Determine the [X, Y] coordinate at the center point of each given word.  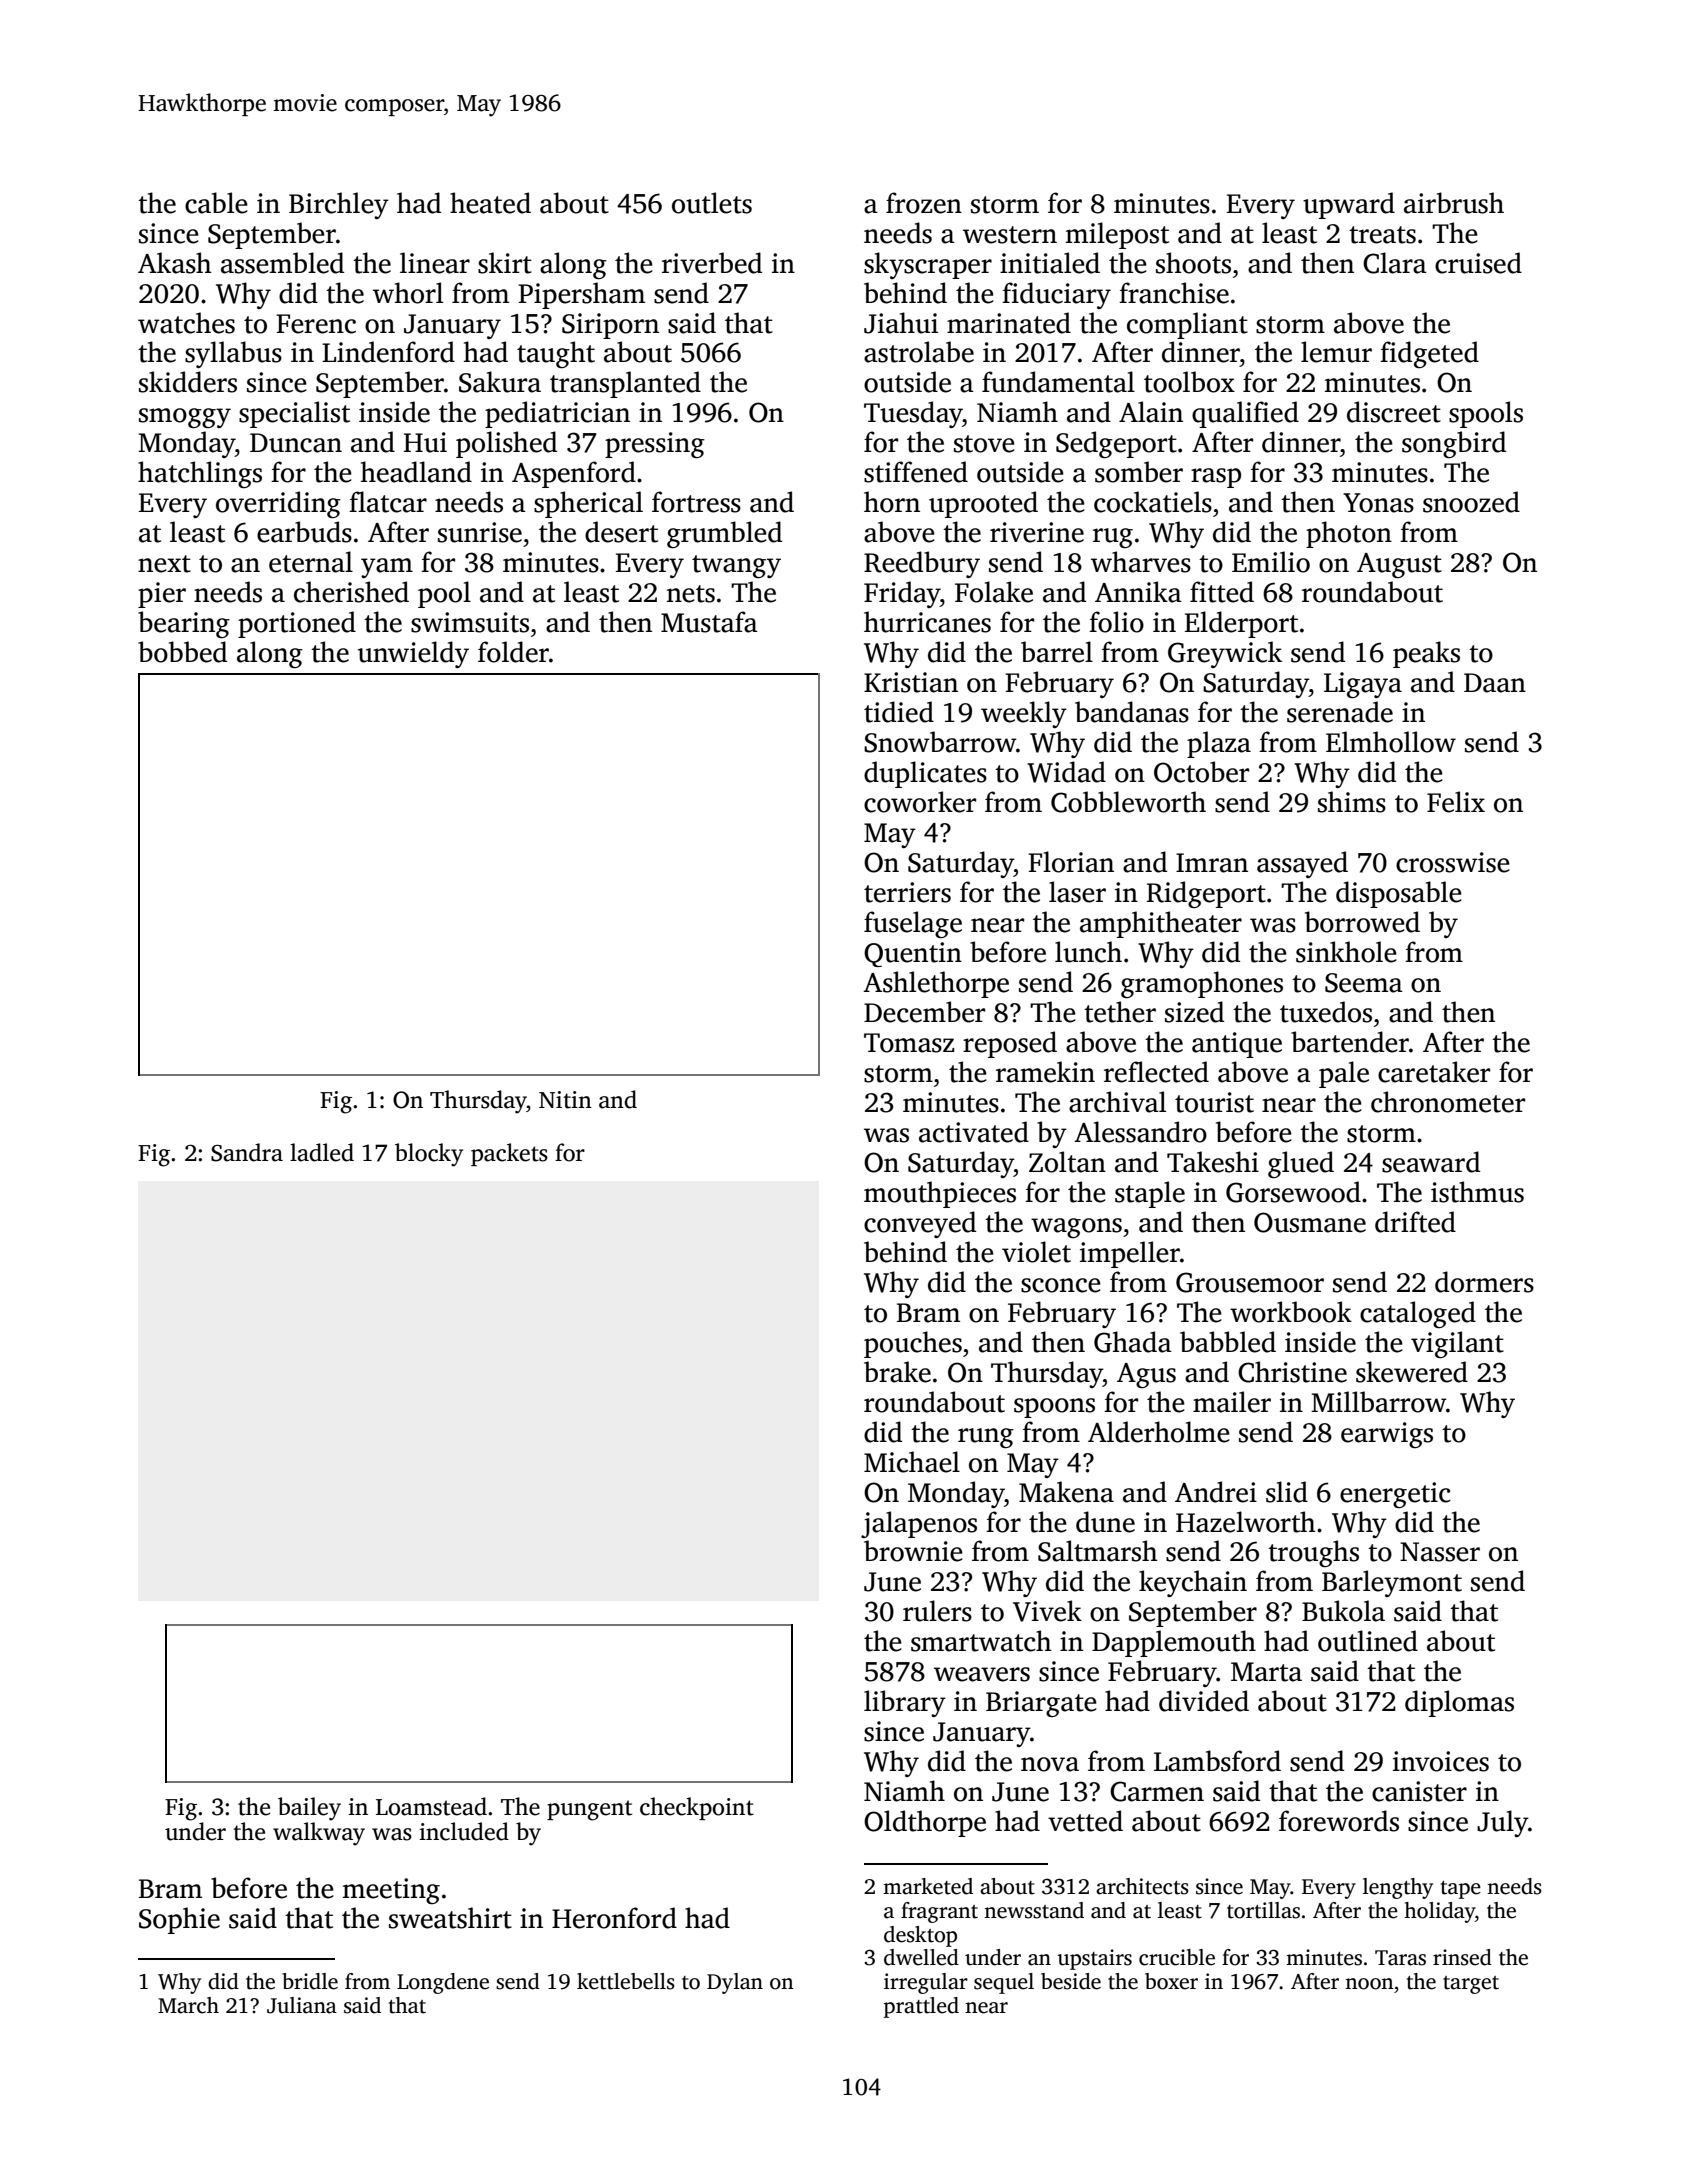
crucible [1177, 1957]
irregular [926, 1983]
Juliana [302, 2005]
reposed [1010, 1044]
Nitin [565, 1100]
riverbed [712, 263]
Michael [912, 1462]
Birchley [339, 205]
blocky [429, 1155]
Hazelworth [1245, 1522]
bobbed [182, 652]
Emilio [1271, 562]
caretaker [1434, 1072]
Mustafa [709, 622]
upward [1349, 205]
